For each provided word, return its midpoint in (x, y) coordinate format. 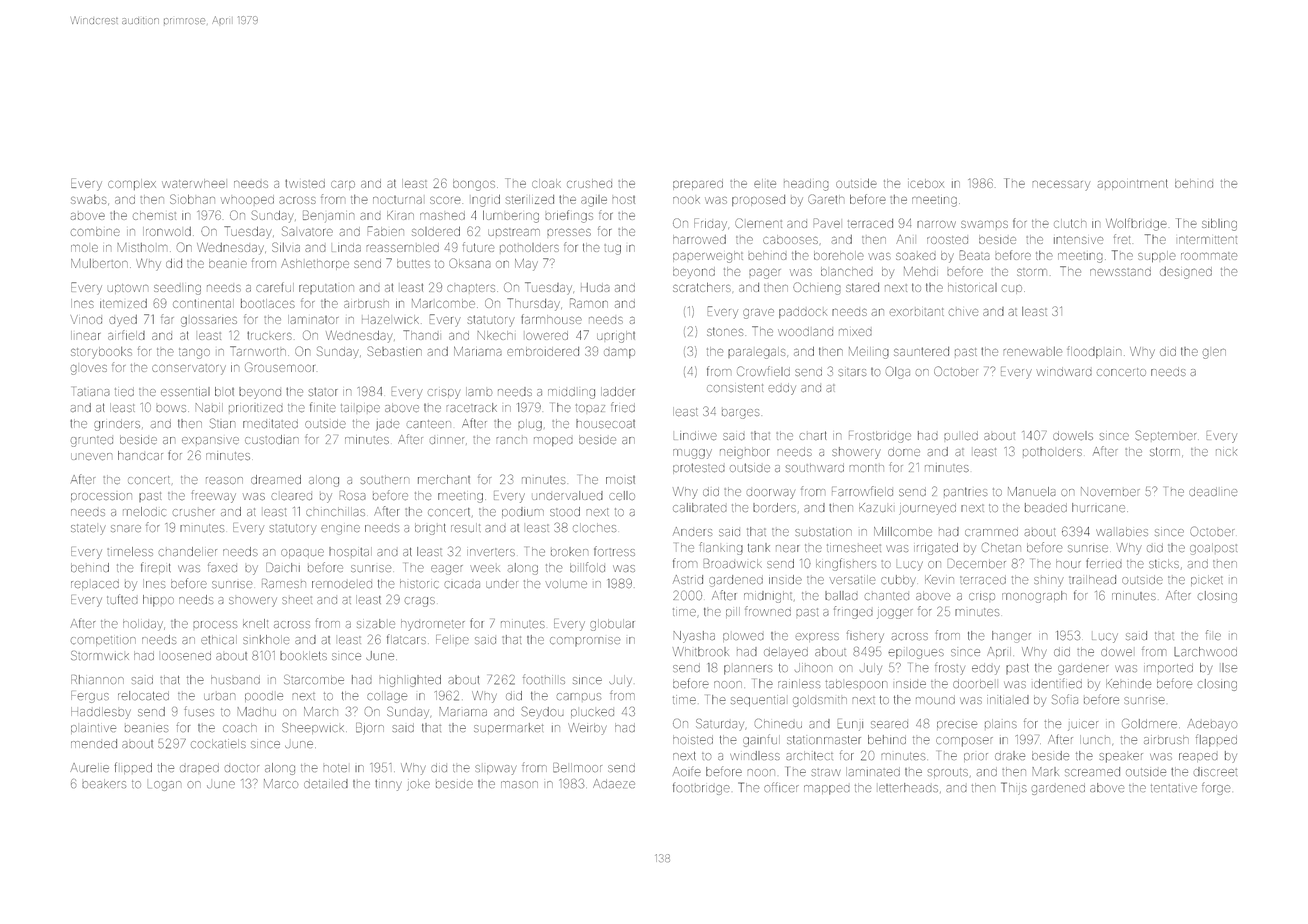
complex (132, 184)
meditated (270, 423)
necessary (1061, 186)
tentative (1174, 788)
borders (774, 507)
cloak (546, 183)
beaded (1046, 507)
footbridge (701, 789)
